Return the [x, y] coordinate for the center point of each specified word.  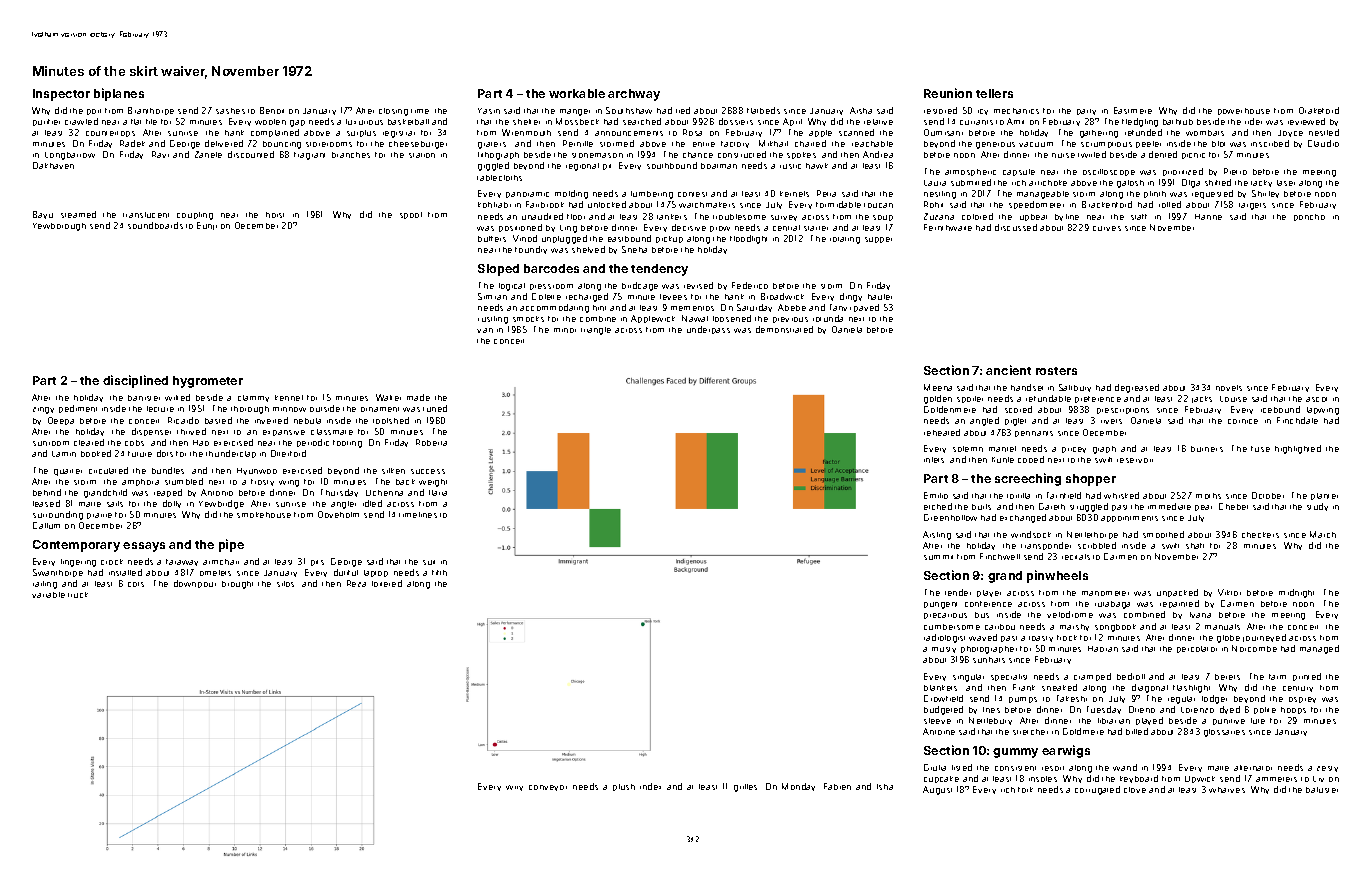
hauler [880, 297]
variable [48, 595]
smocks [528, 319]
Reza [356, 583]
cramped [1092, 677]
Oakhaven [53, 165]
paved [866, 308]
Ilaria [438, 493]
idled [372, 503]
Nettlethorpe [1092, 535]
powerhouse [1244, 111]
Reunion [948, 93]
